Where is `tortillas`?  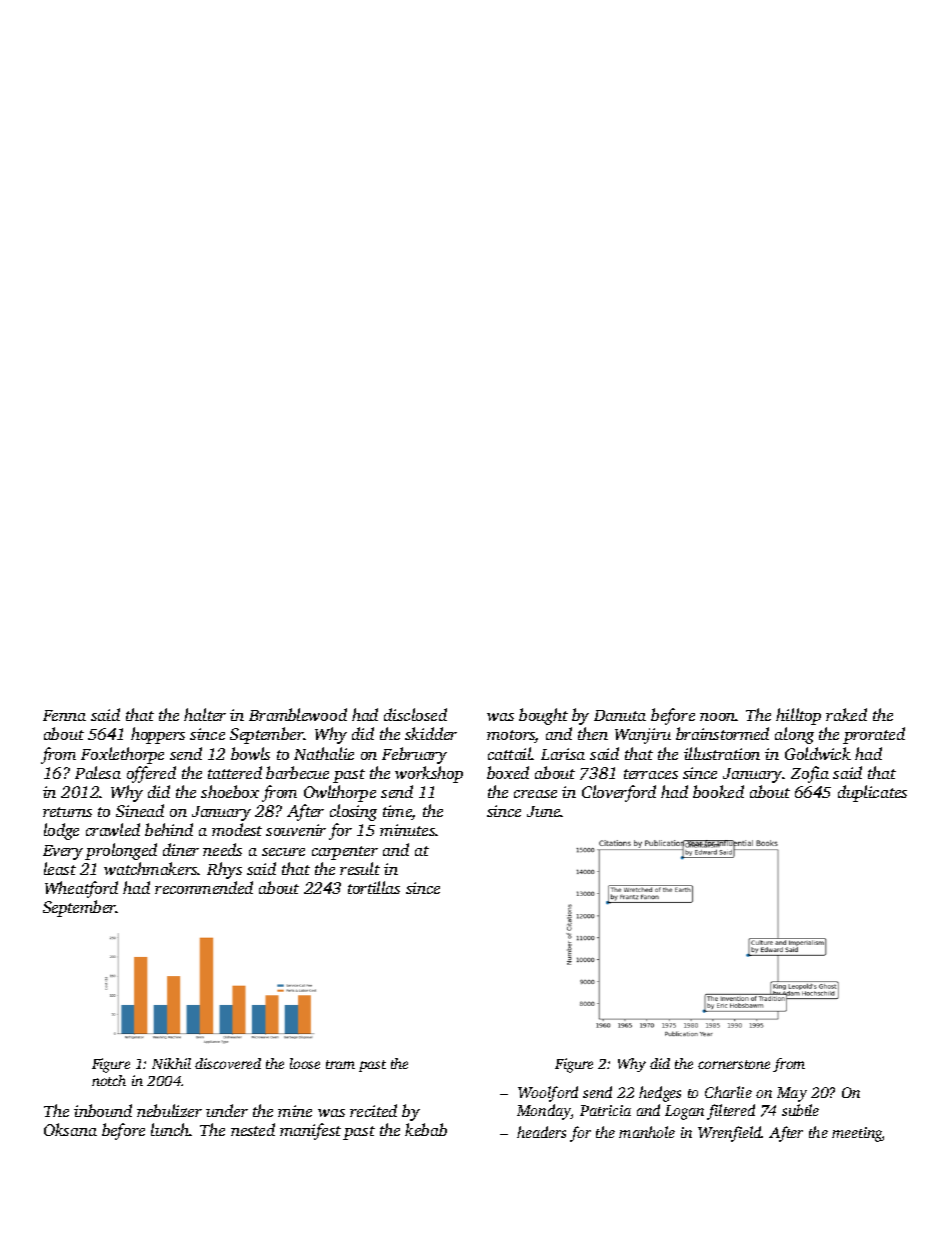 tortillas is located at coordinates (374, 887).
